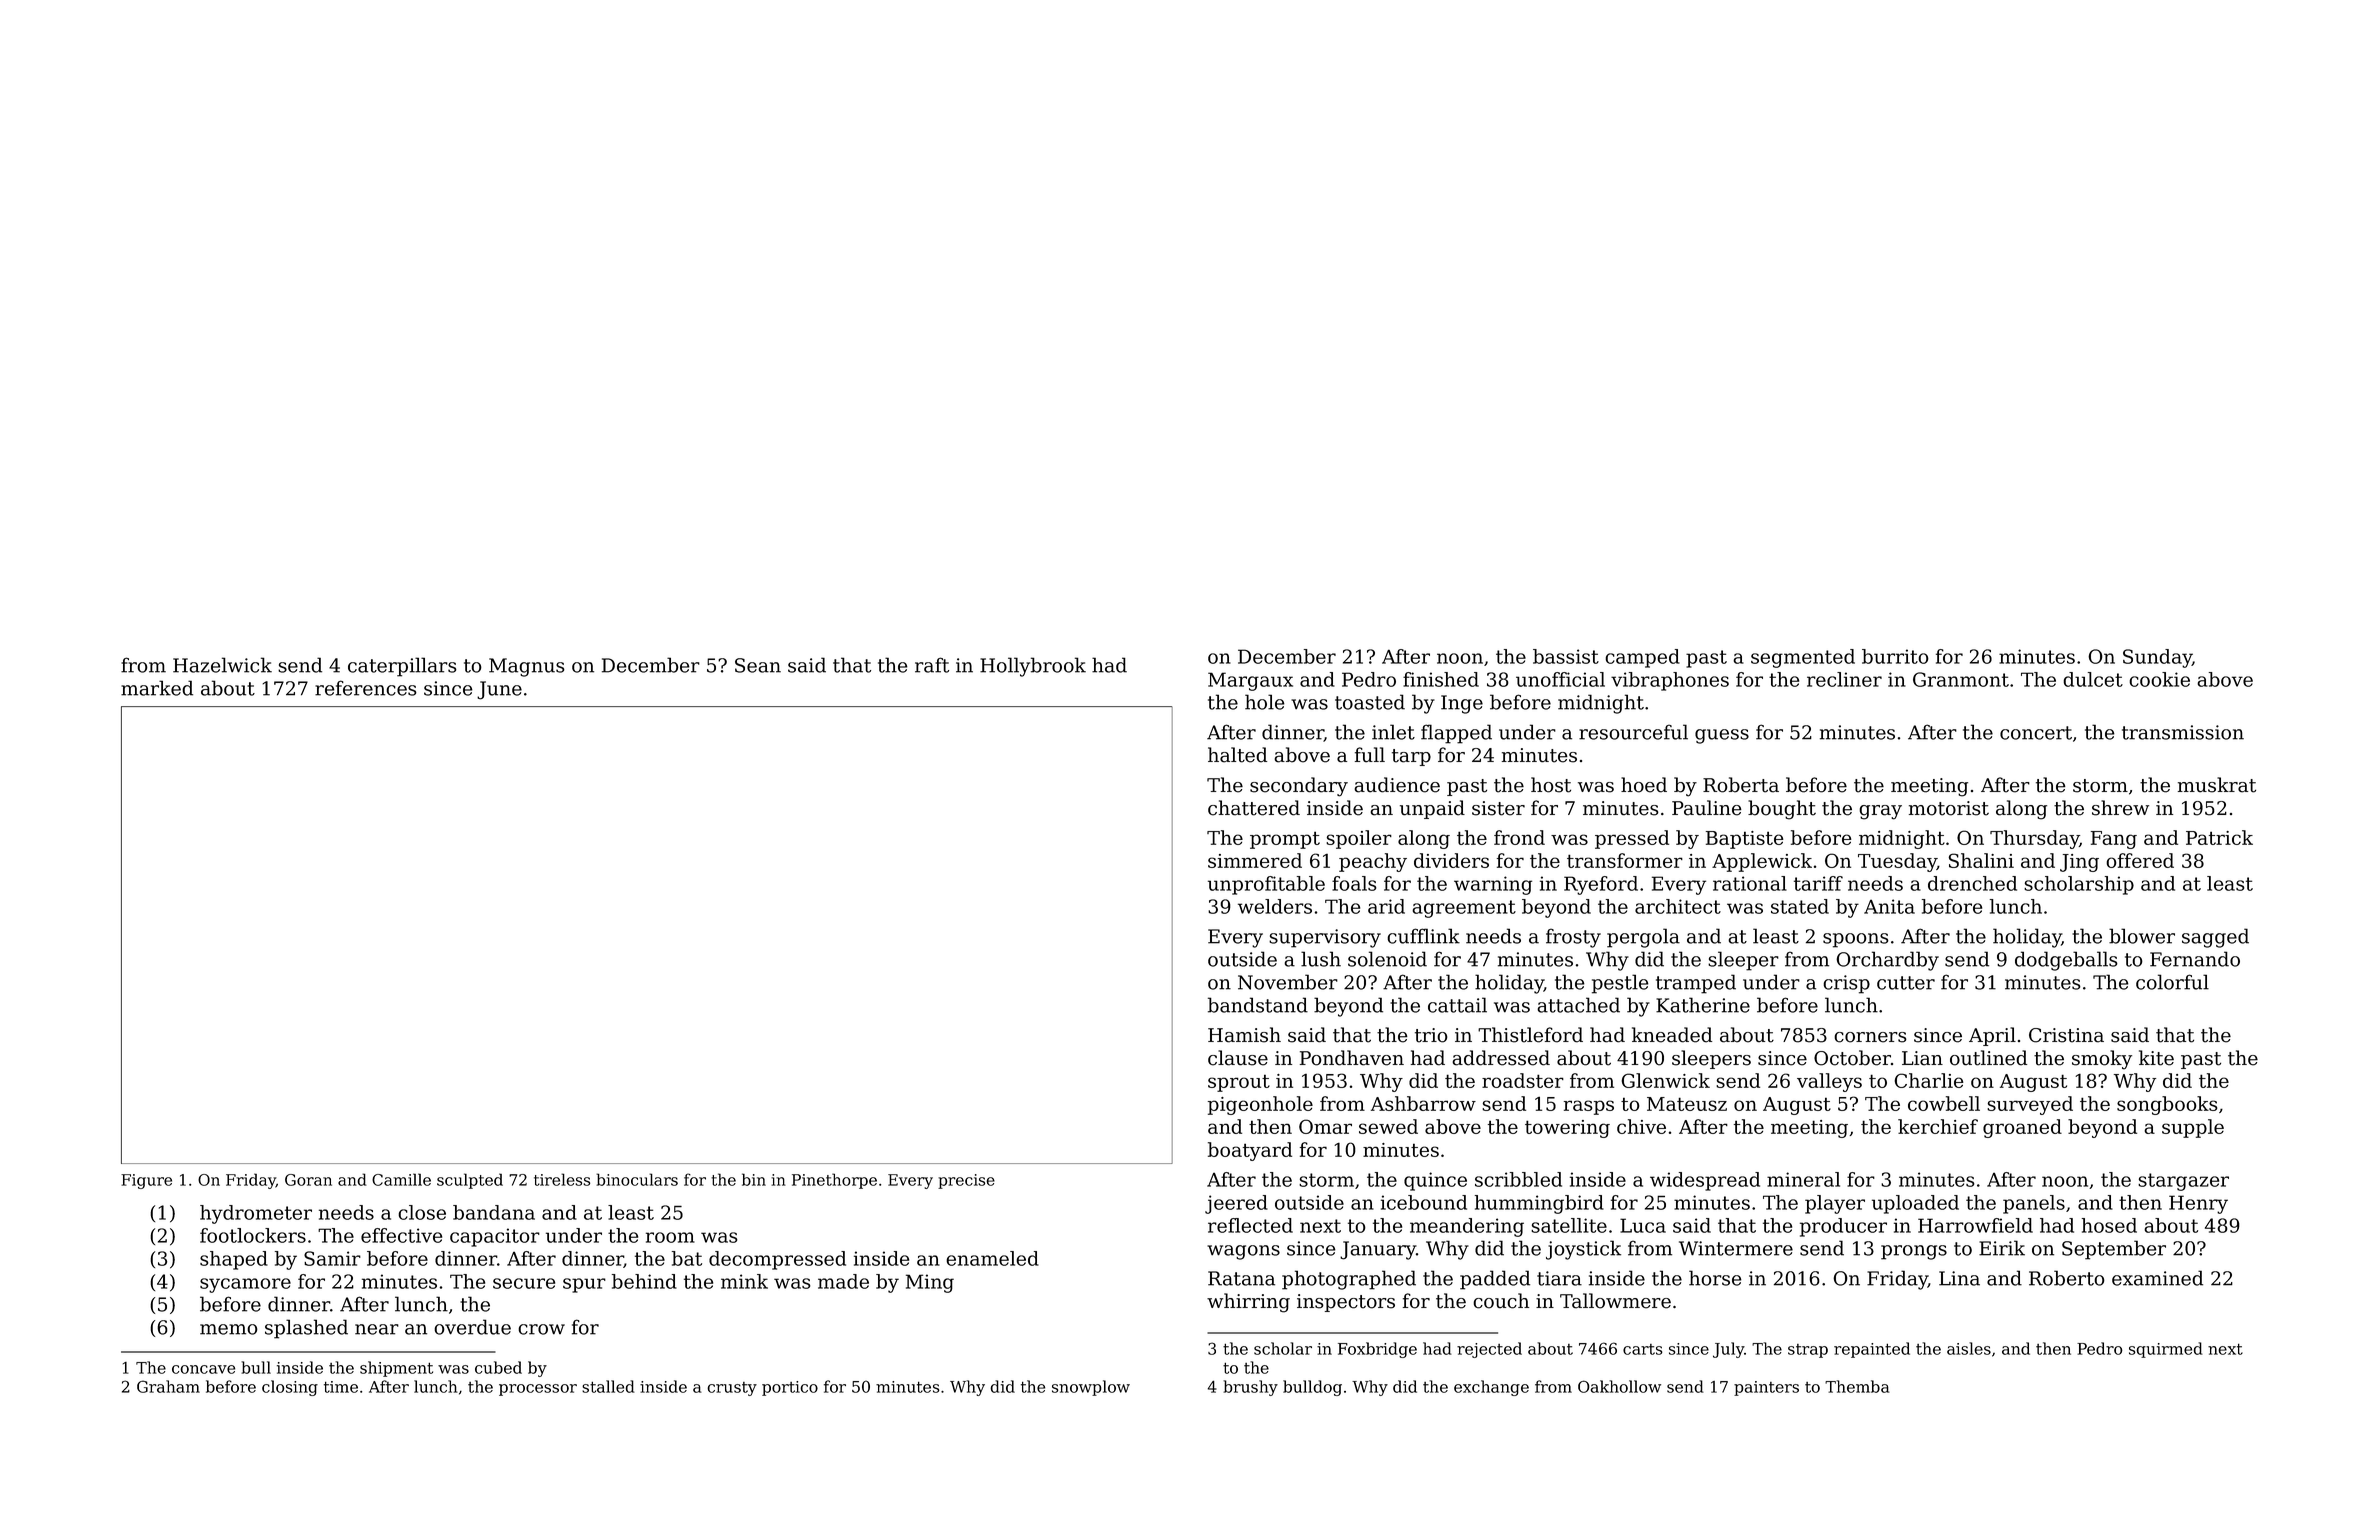 This screenshot has height=1540, width=2380. What do you see at coordinates (966, 1181) in the screenshot?
I see `precise` at bounding box center [966, 1181].
